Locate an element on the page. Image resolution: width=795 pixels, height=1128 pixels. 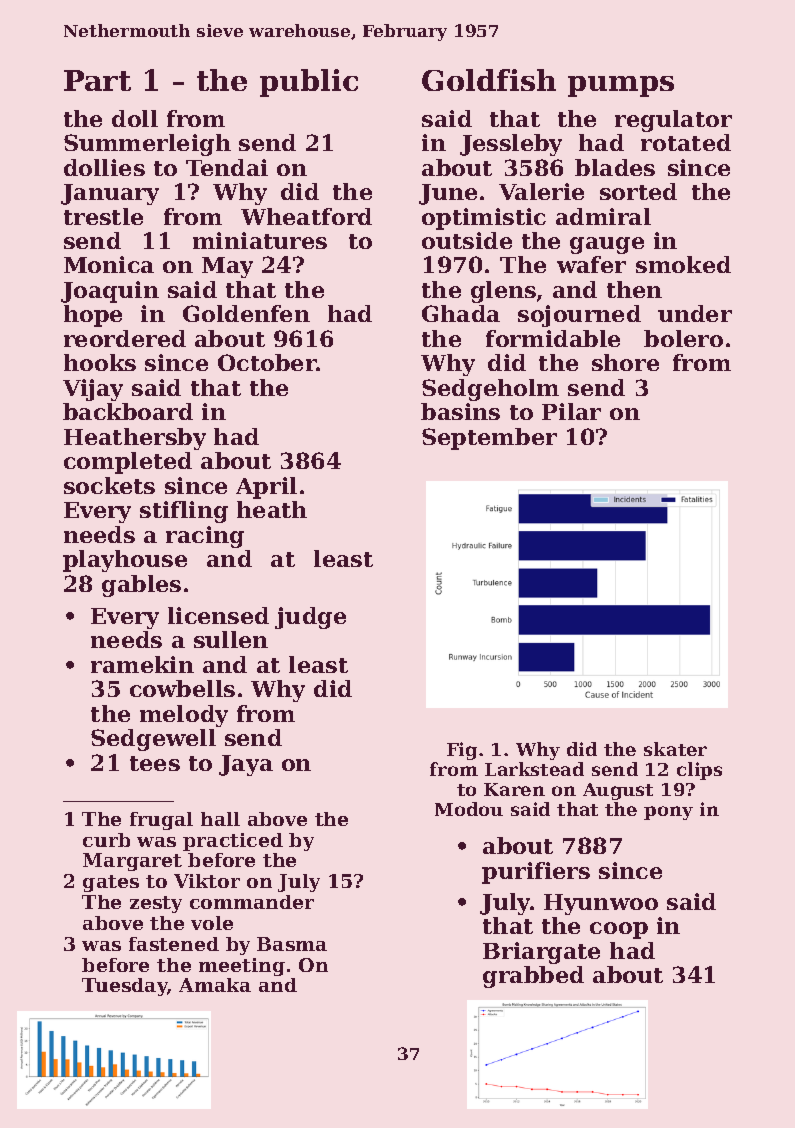
basins is located at coordinates (460, 411).
